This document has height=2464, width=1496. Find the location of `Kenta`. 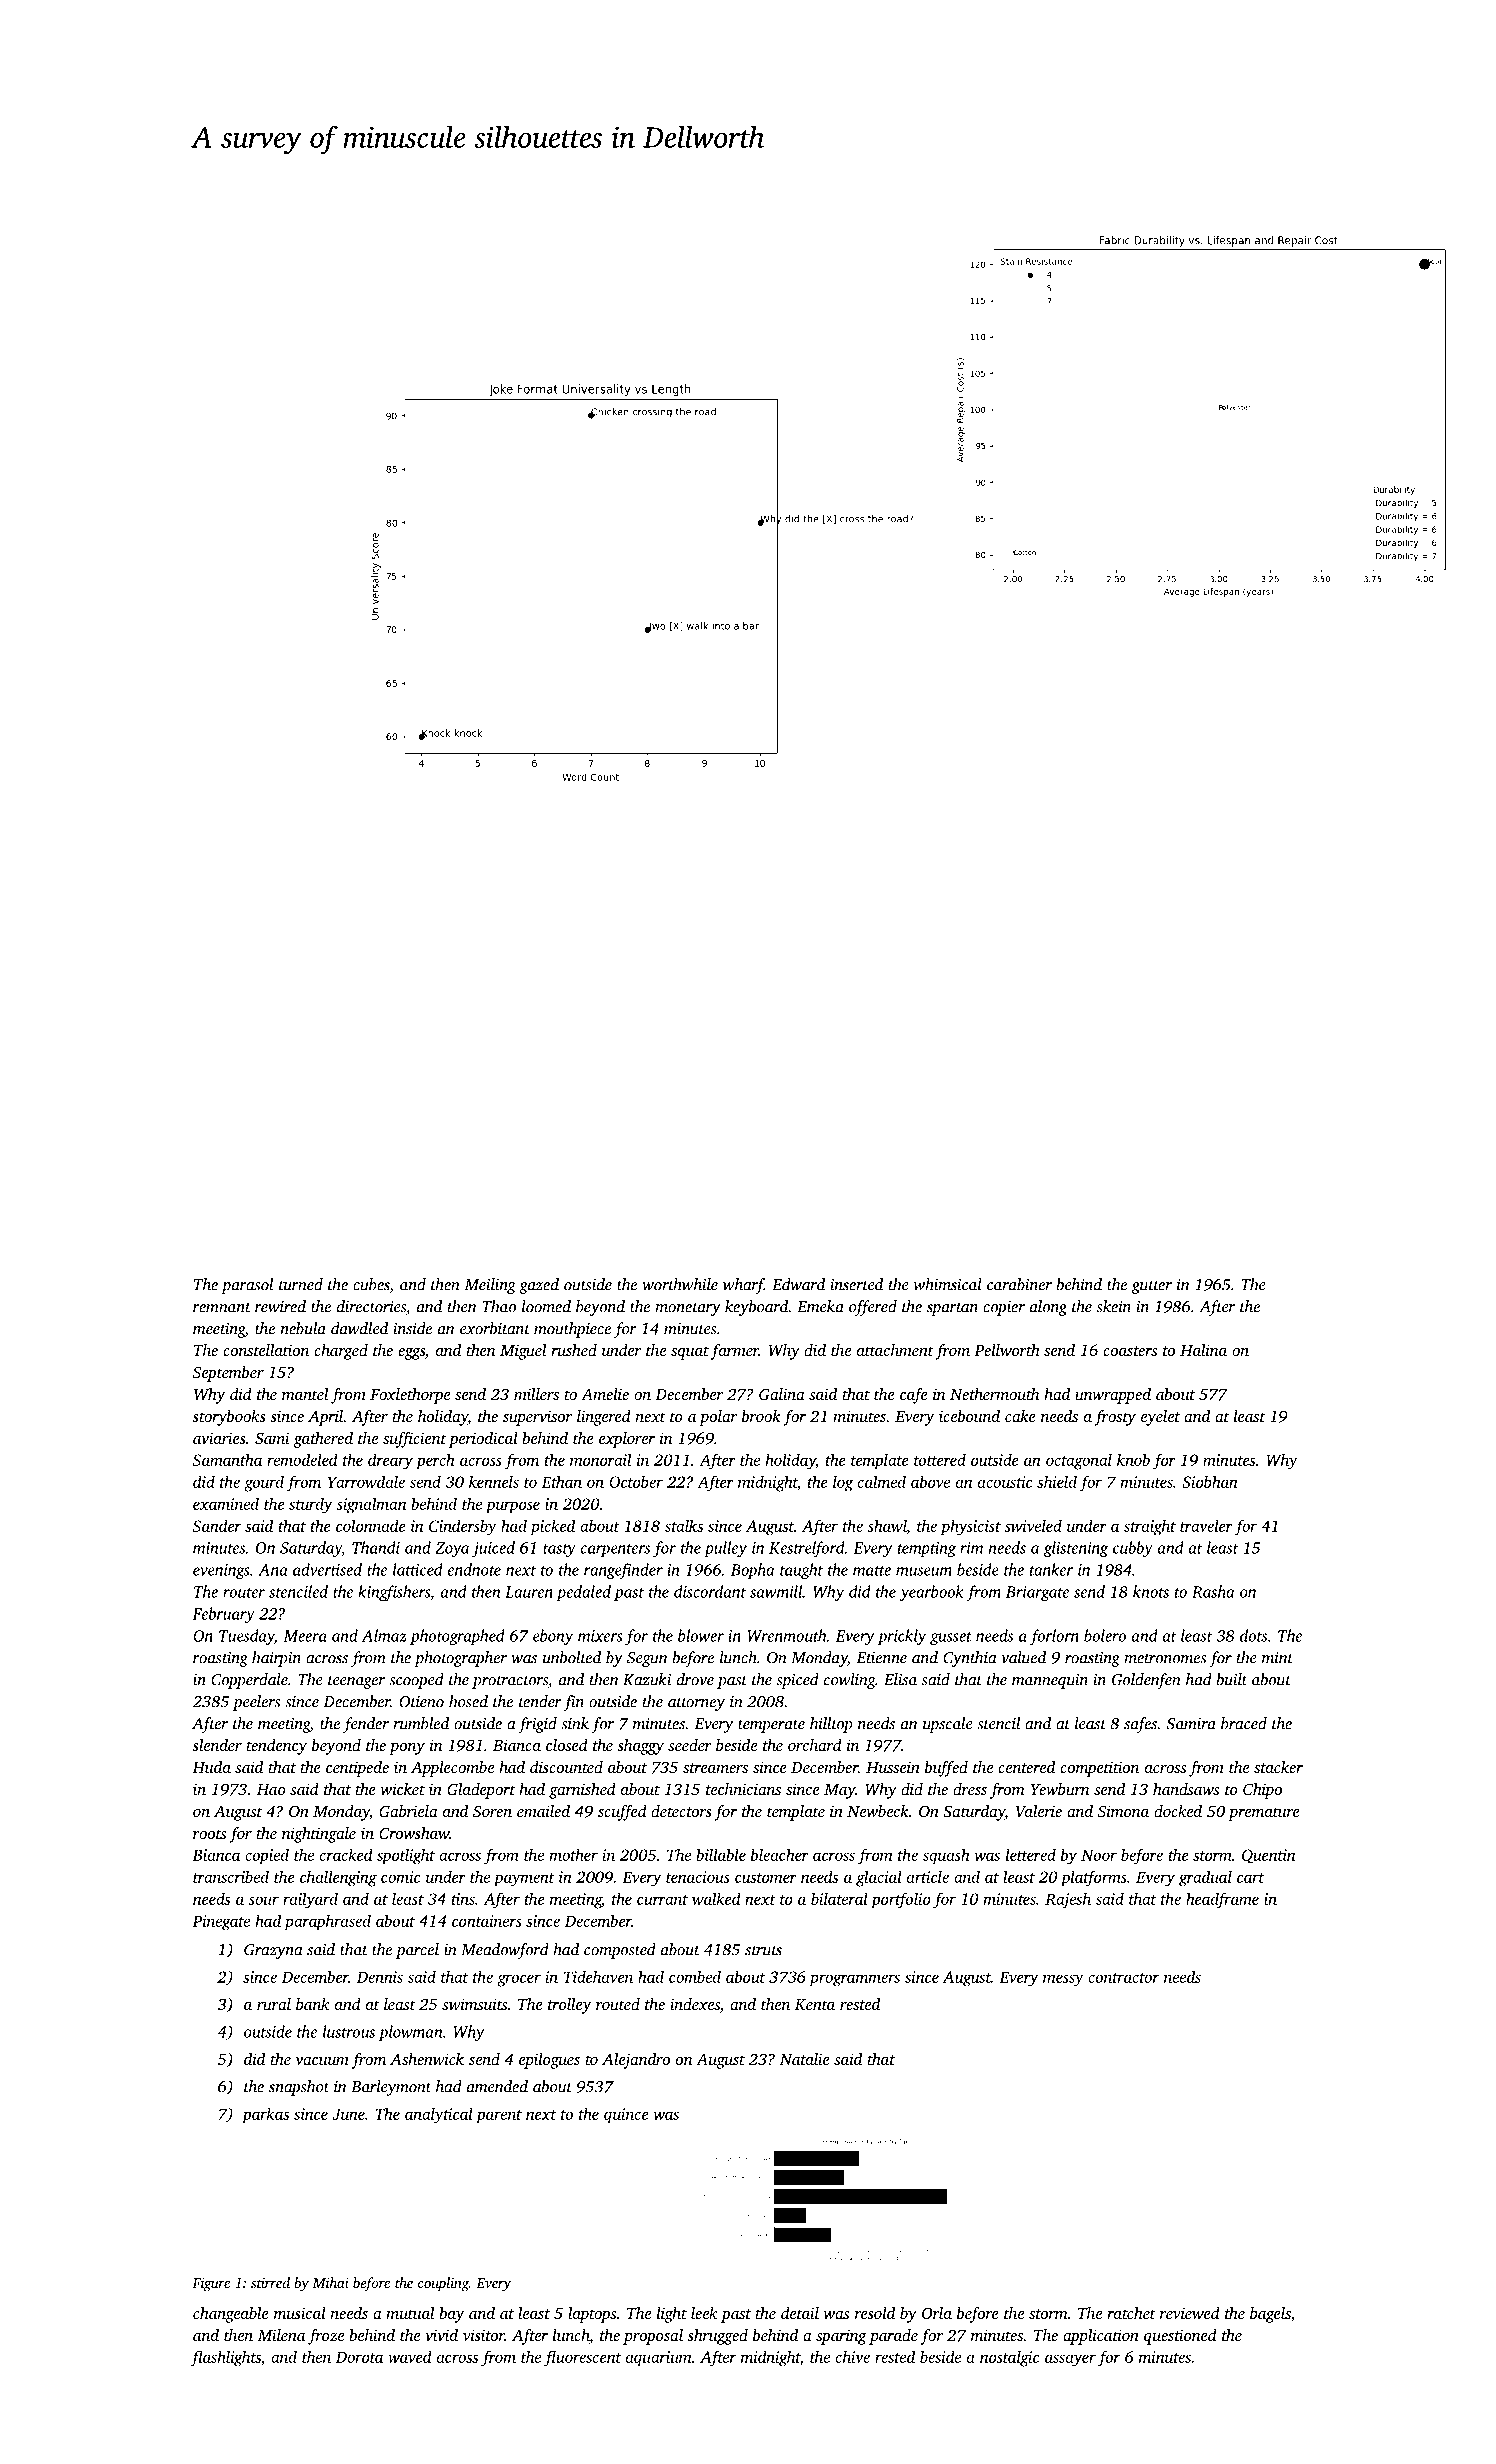

Kenta is located at coordinates (815, 2004).
